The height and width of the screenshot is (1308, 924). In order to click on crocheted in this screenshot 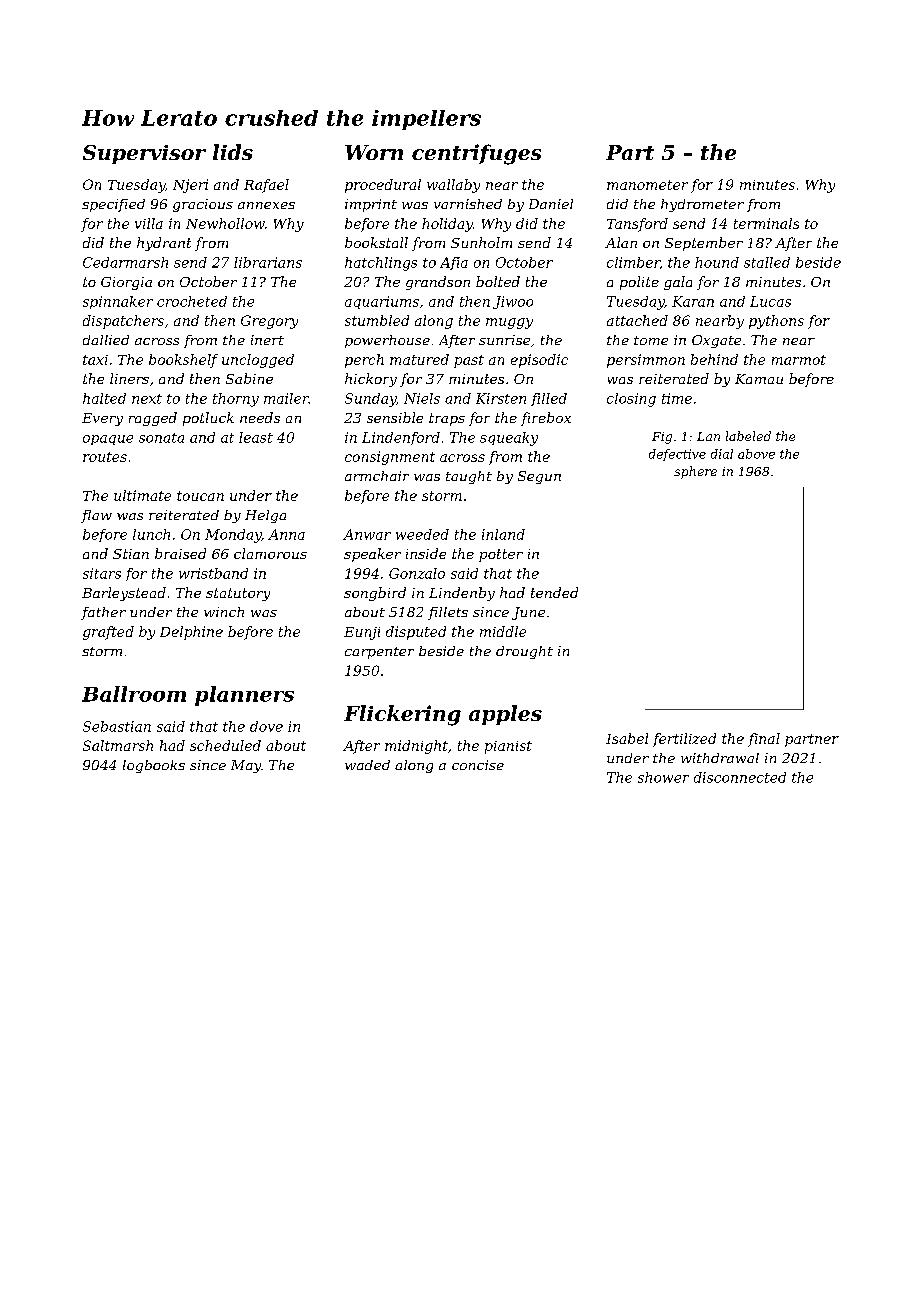, I will do `click(192, 301)`.
